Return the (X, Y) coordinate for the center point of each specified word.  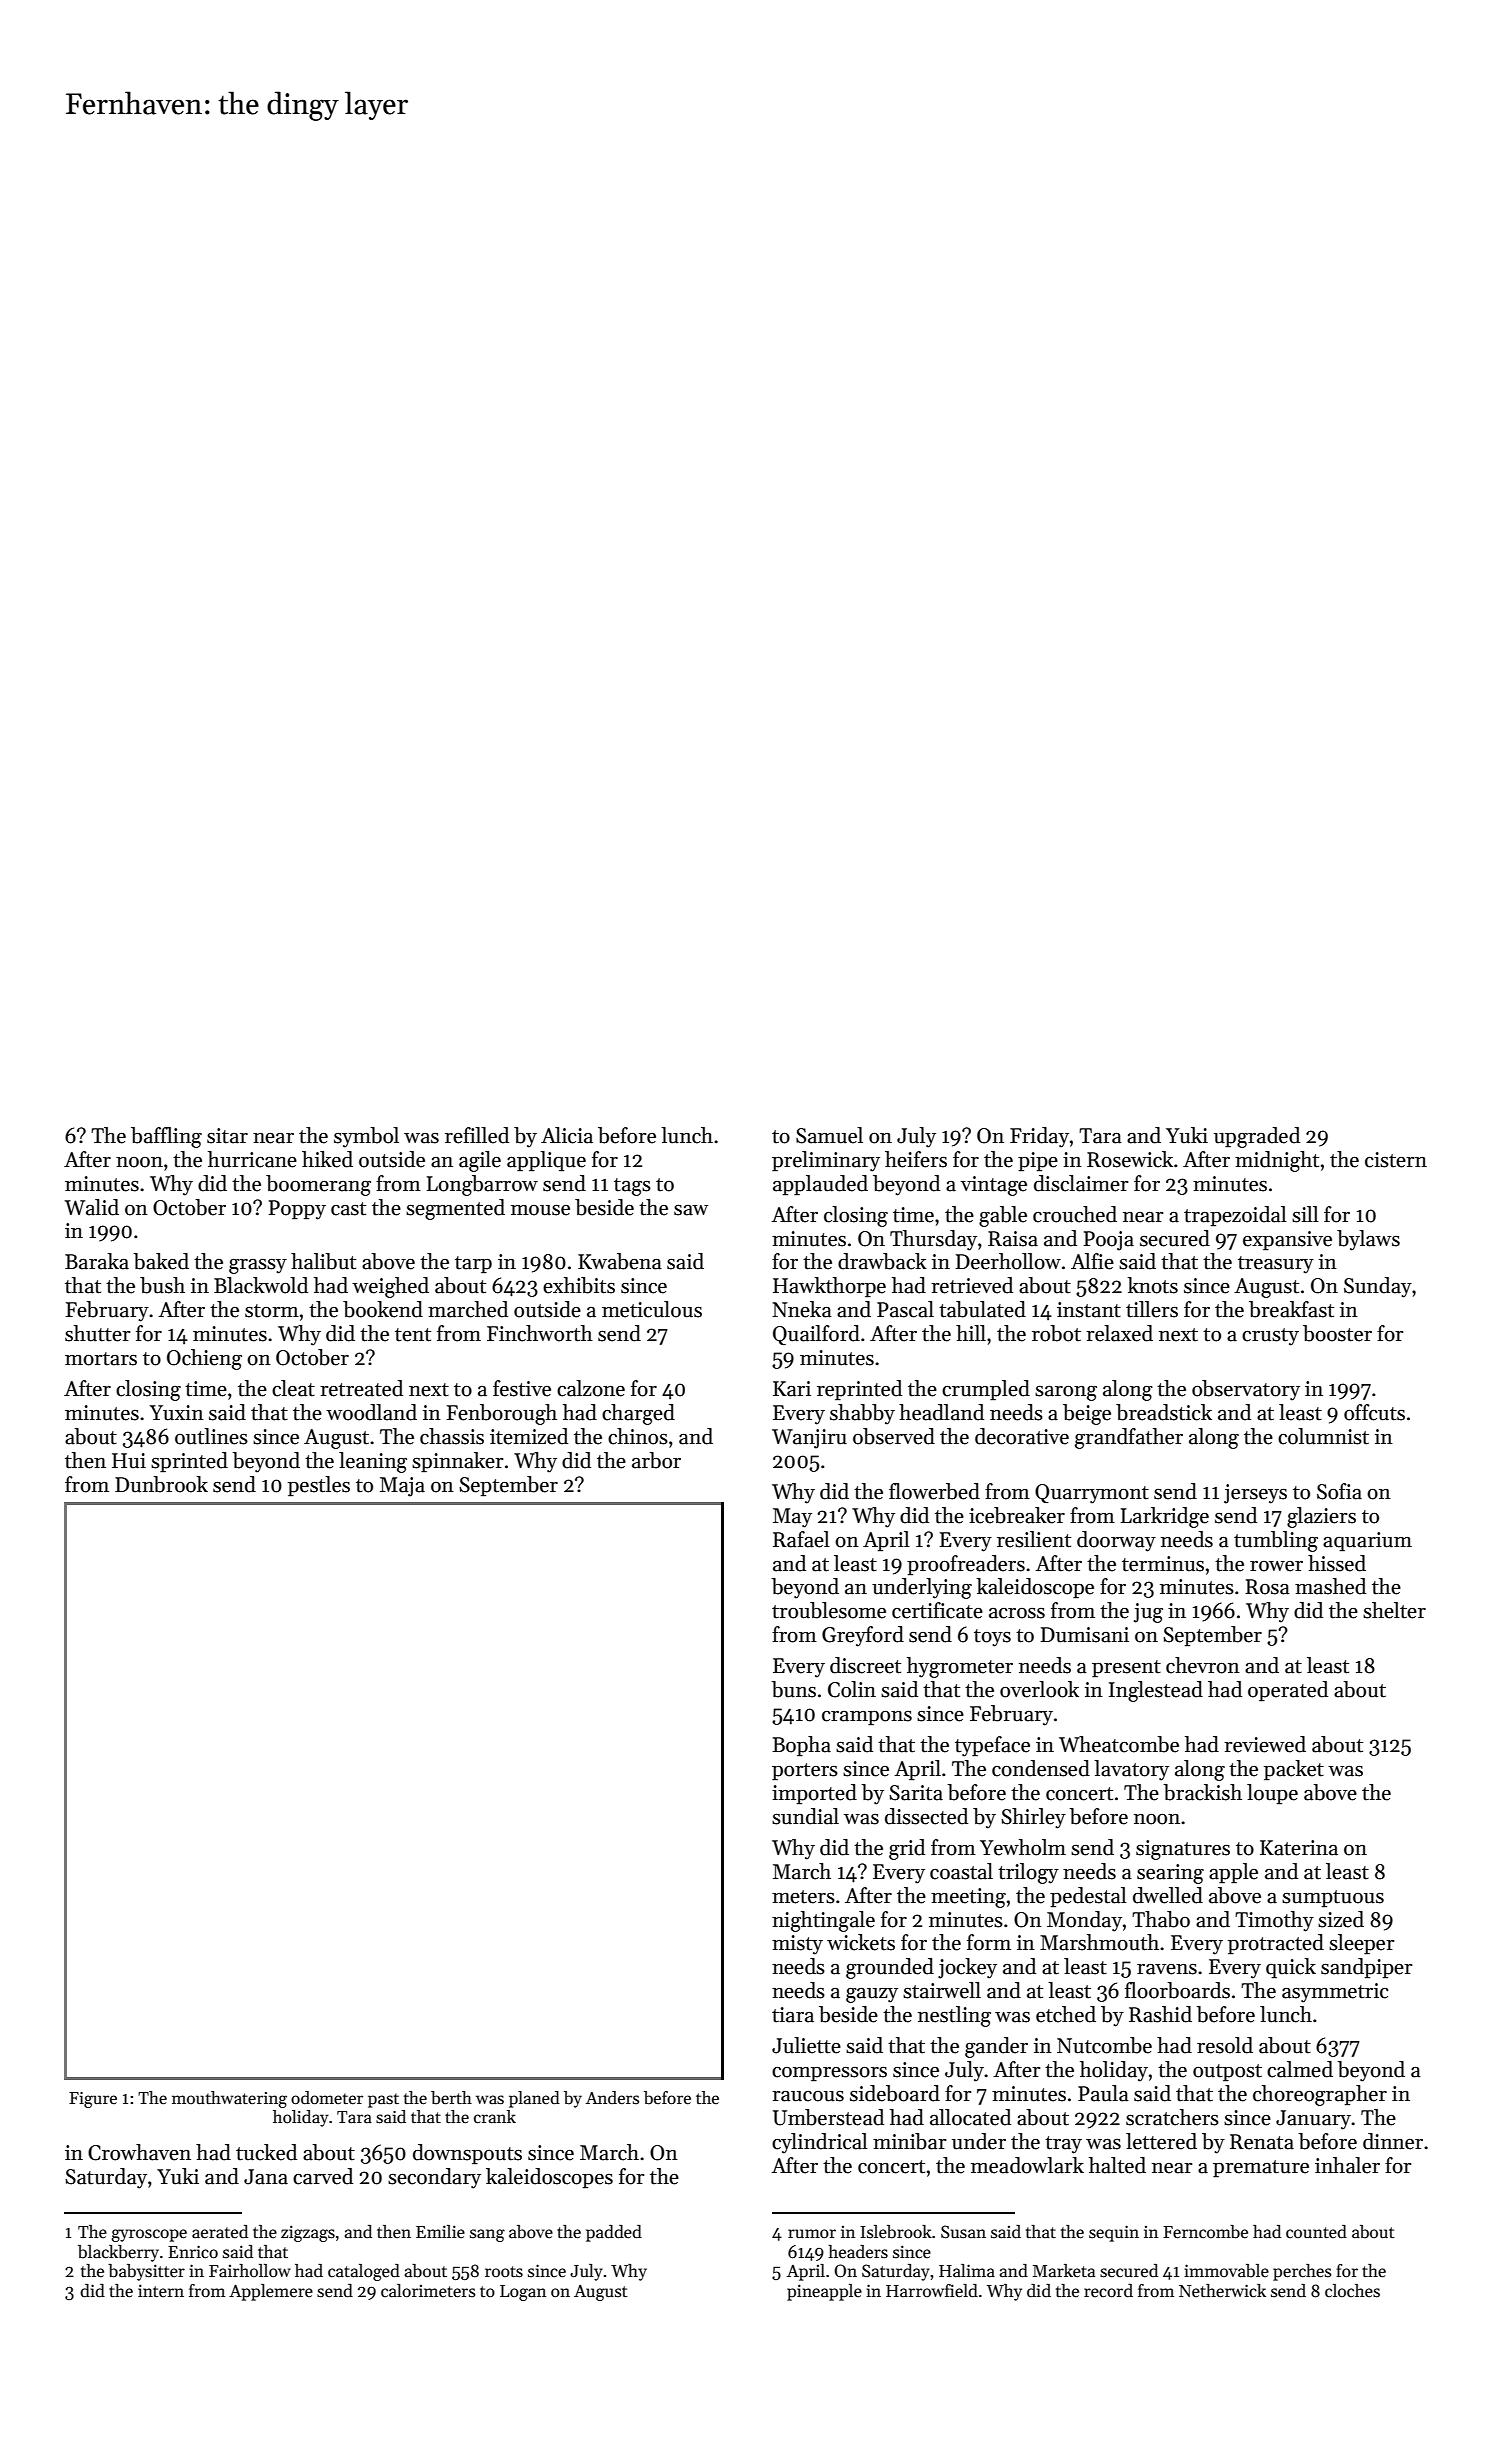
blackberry (118, 2253)
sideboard (895, 2093)
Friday (1039, 1137)
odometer (327, 2098)
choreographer (1320, 2095)
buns (793, 1689)
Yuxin (176, 1413)
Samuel (829, 1135)
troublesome (829, 1610)
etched (1066, 2014)
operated (1288, 1691)
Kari (792, 1389)
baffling (166, 1137)
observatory (1246, 1390)
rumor (812, 2233)
